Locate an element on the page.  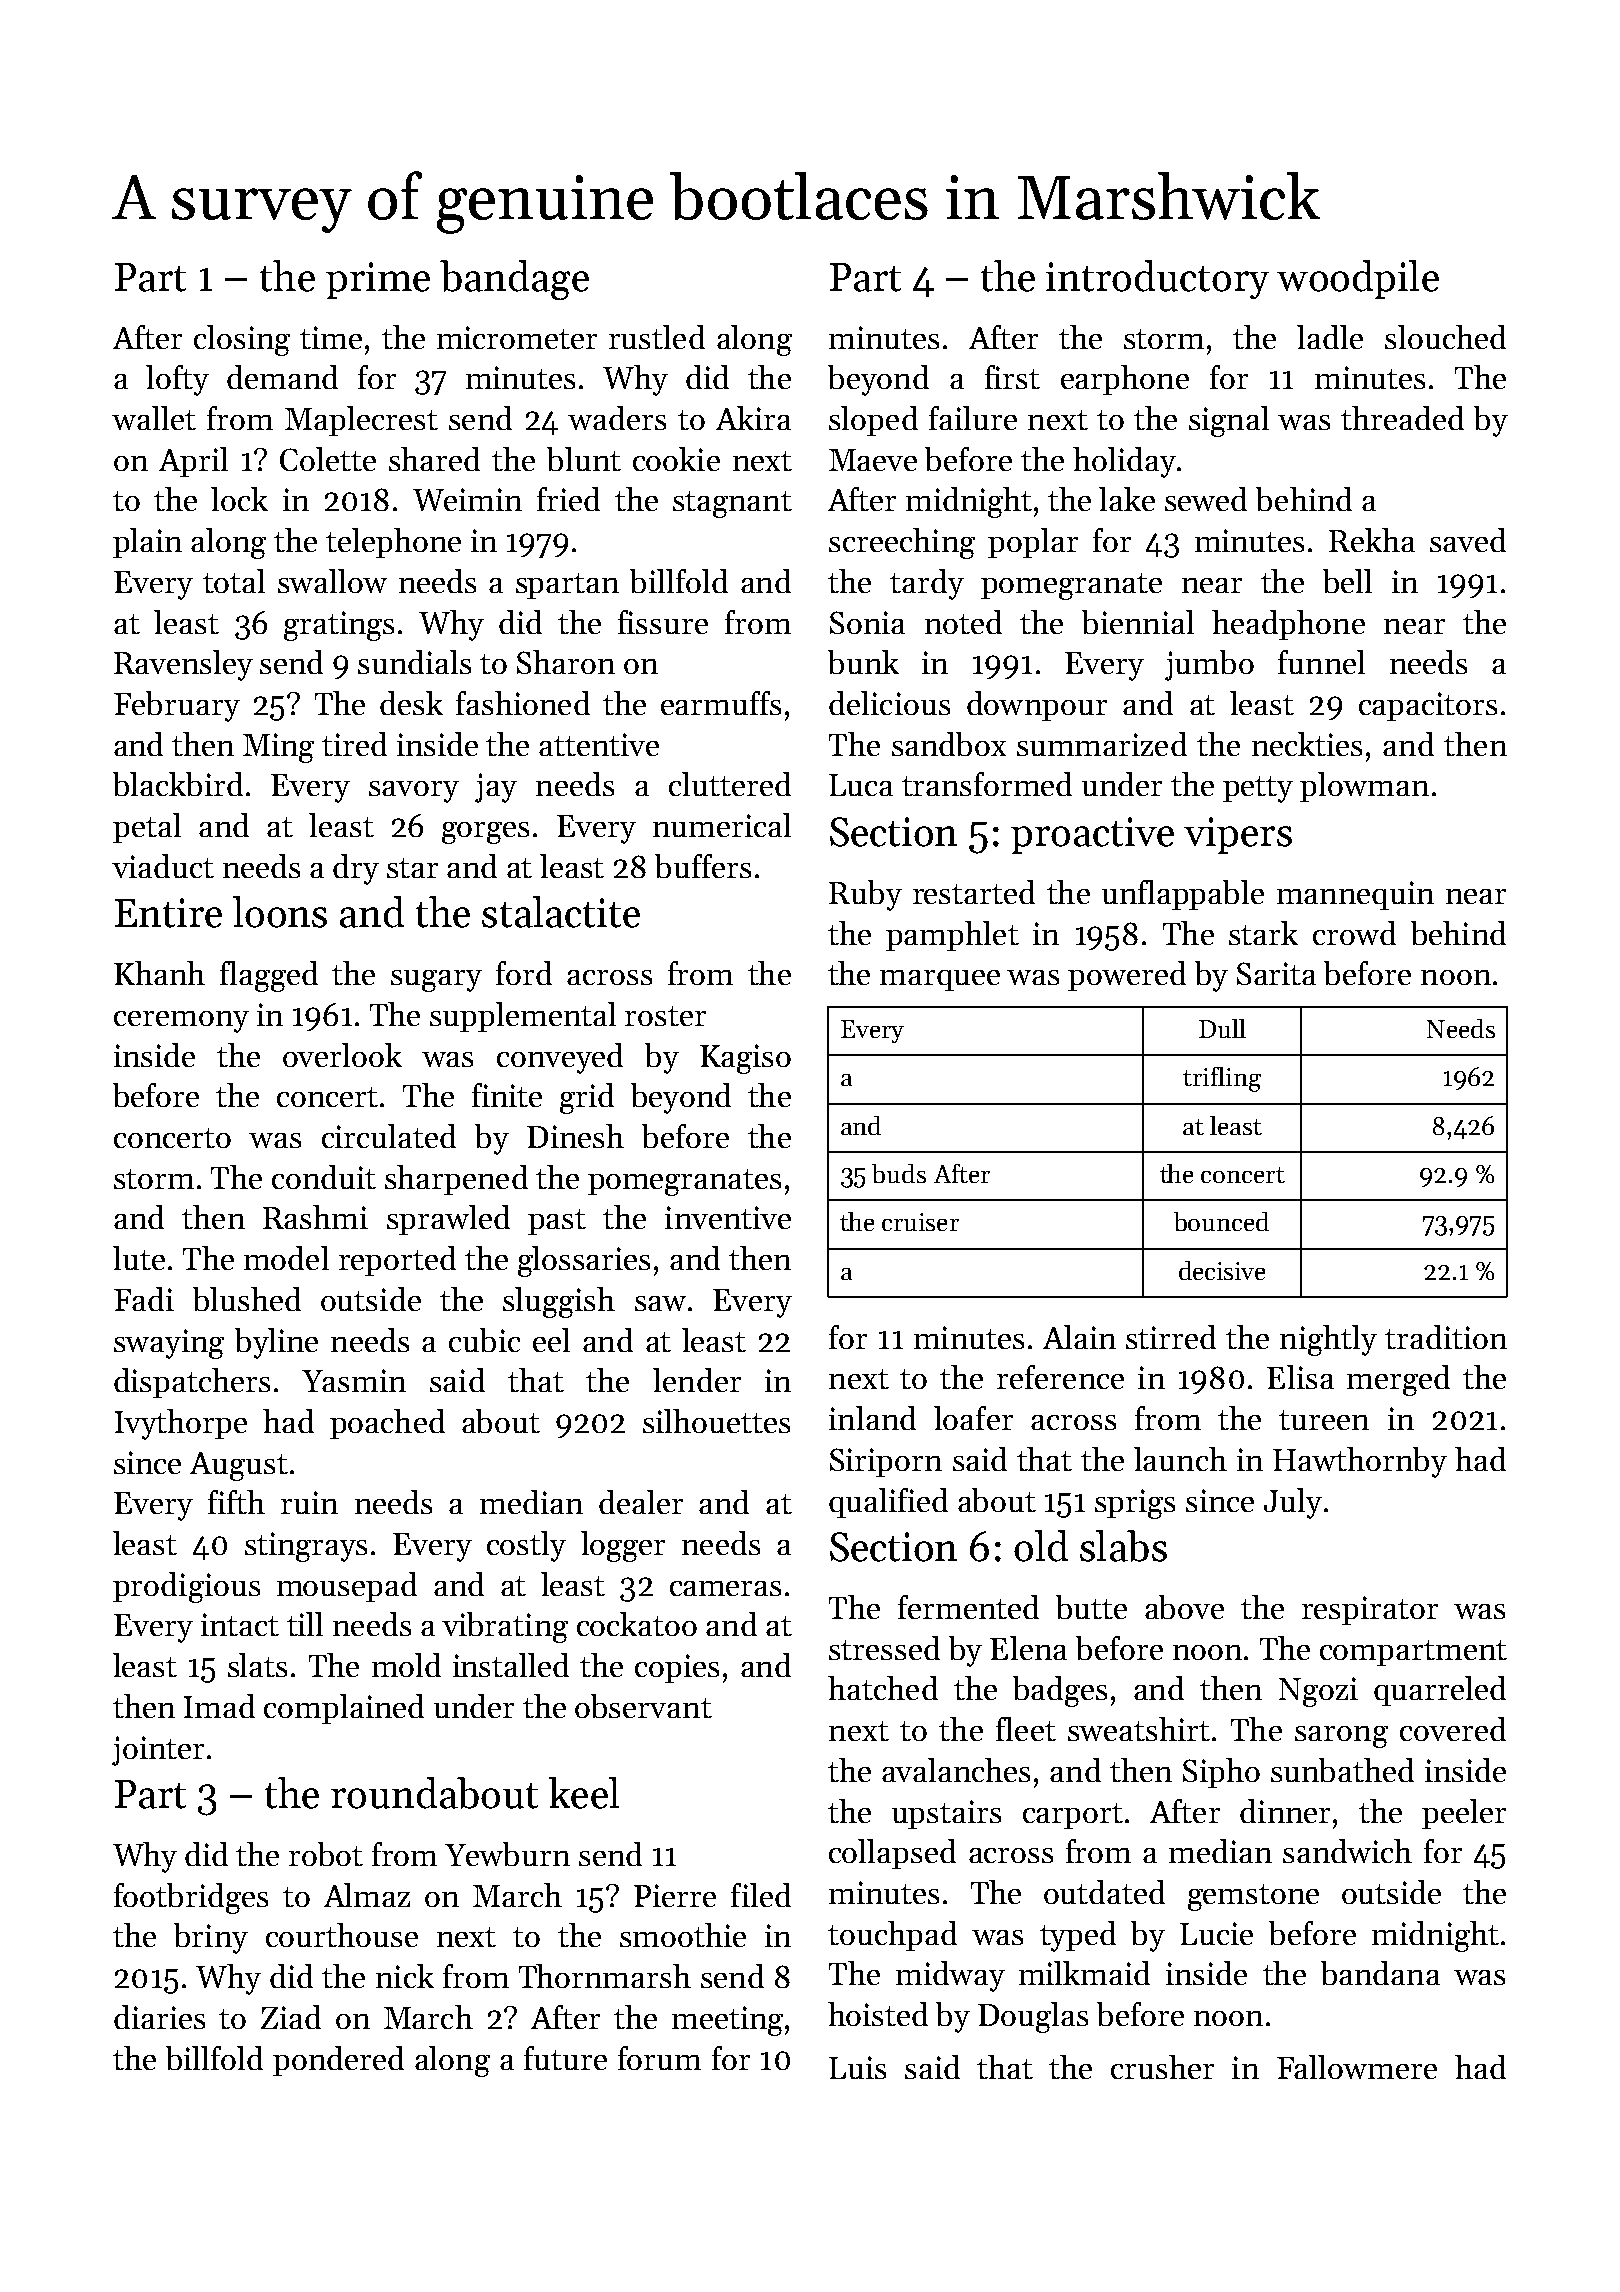
pondered is located at coordinates (338, 2061).
